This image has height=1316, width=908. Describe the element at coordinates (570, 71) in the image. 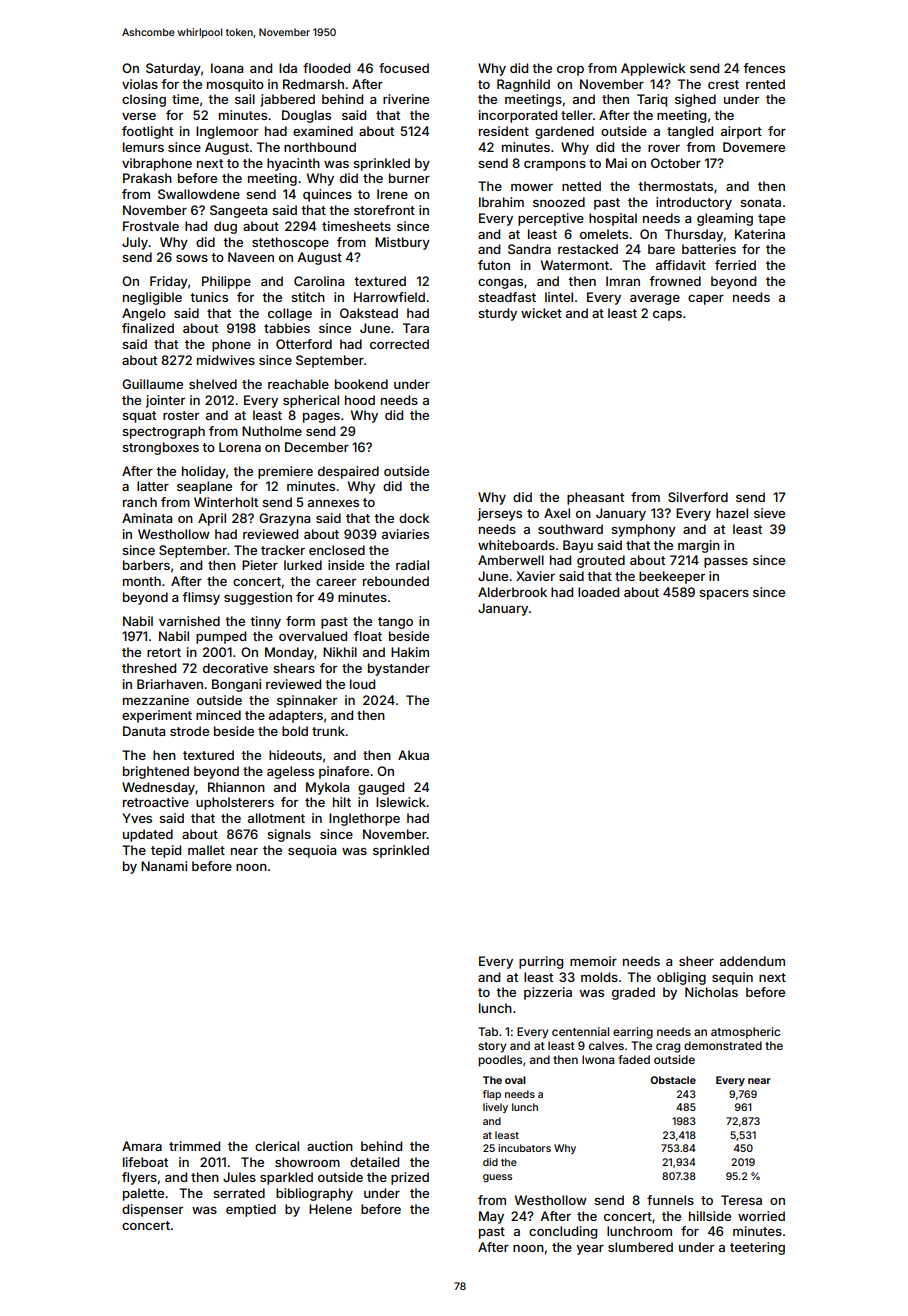

I see `crop` at that location.
